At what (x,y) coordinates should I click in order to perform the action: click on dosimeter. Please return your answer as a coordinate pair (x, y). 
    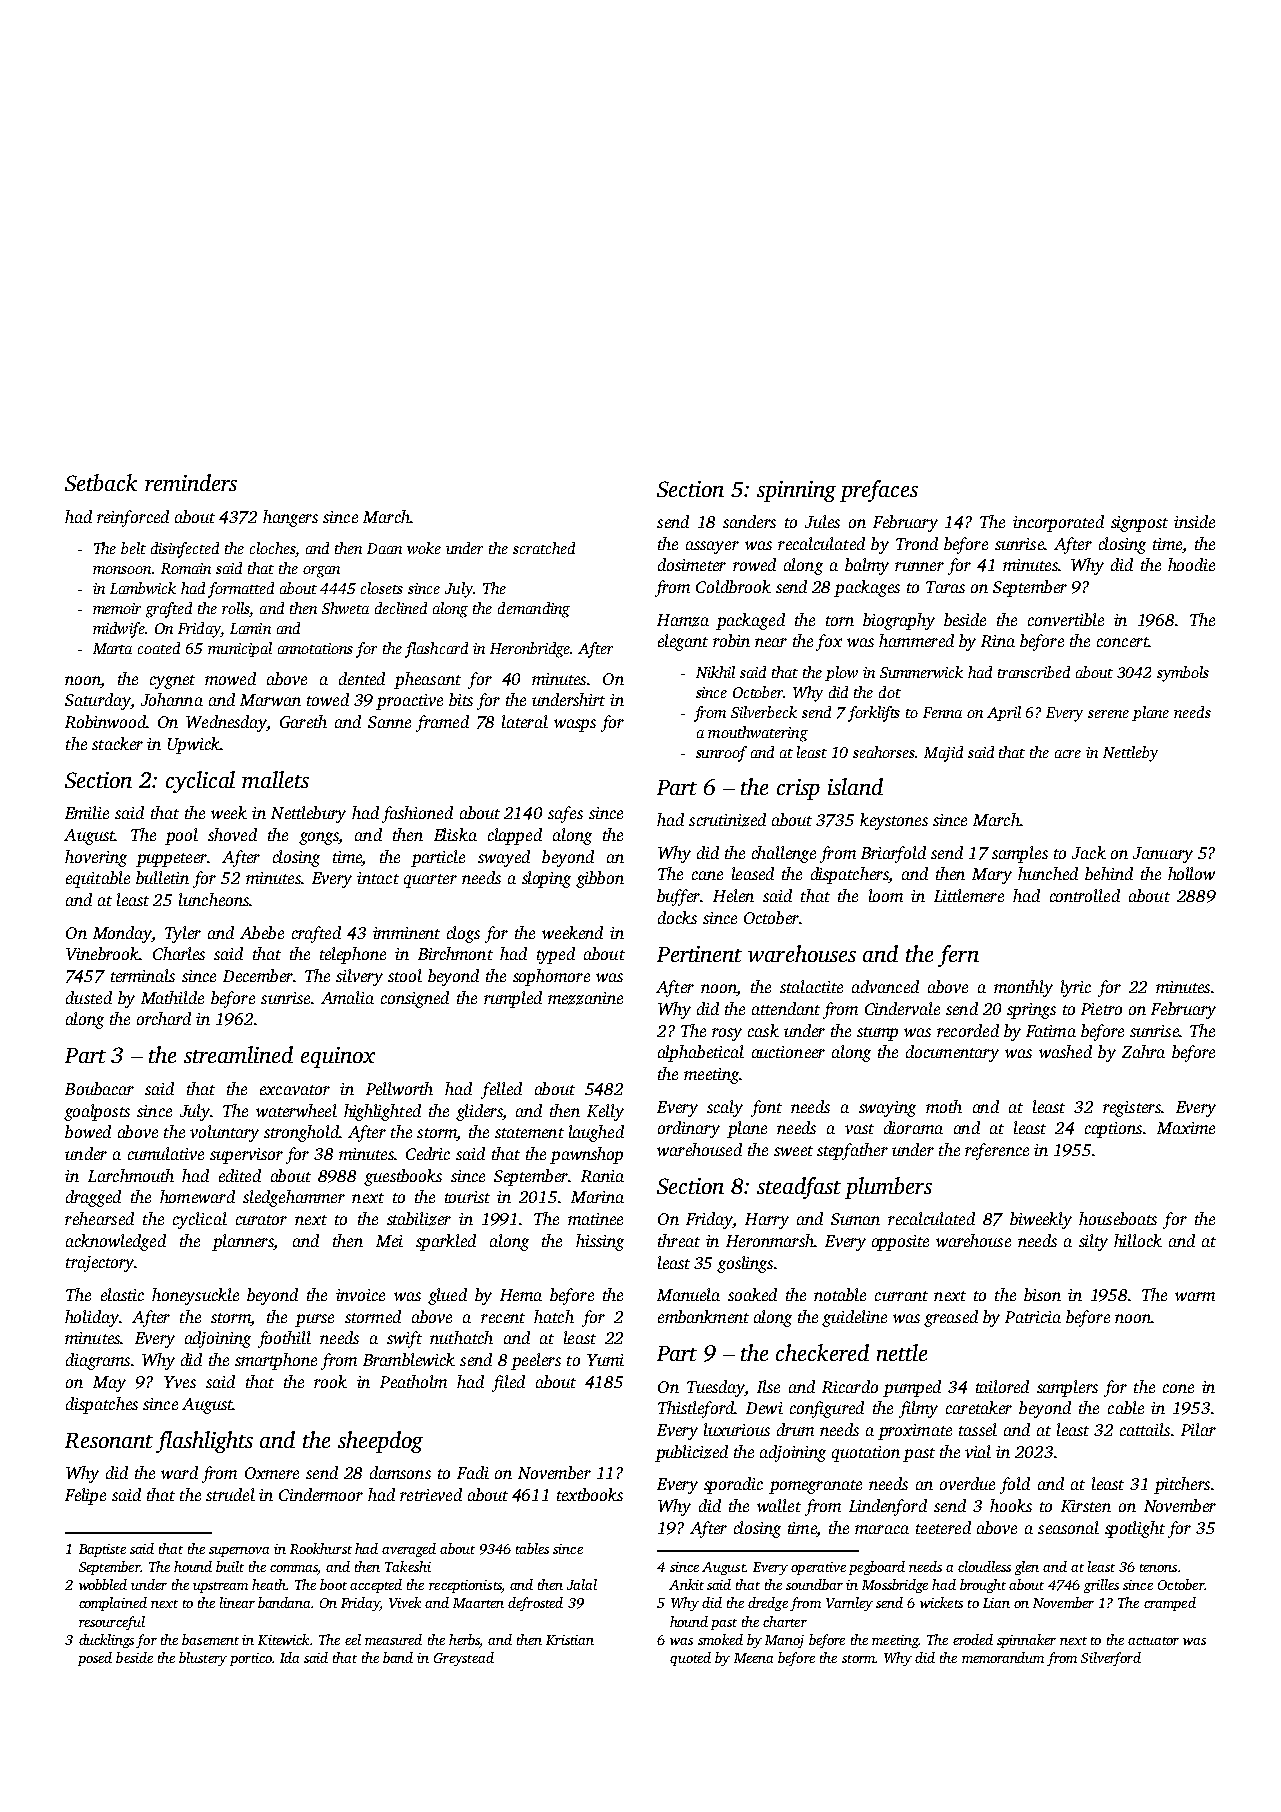
    Looking at the image, I should click on (692, 564).
